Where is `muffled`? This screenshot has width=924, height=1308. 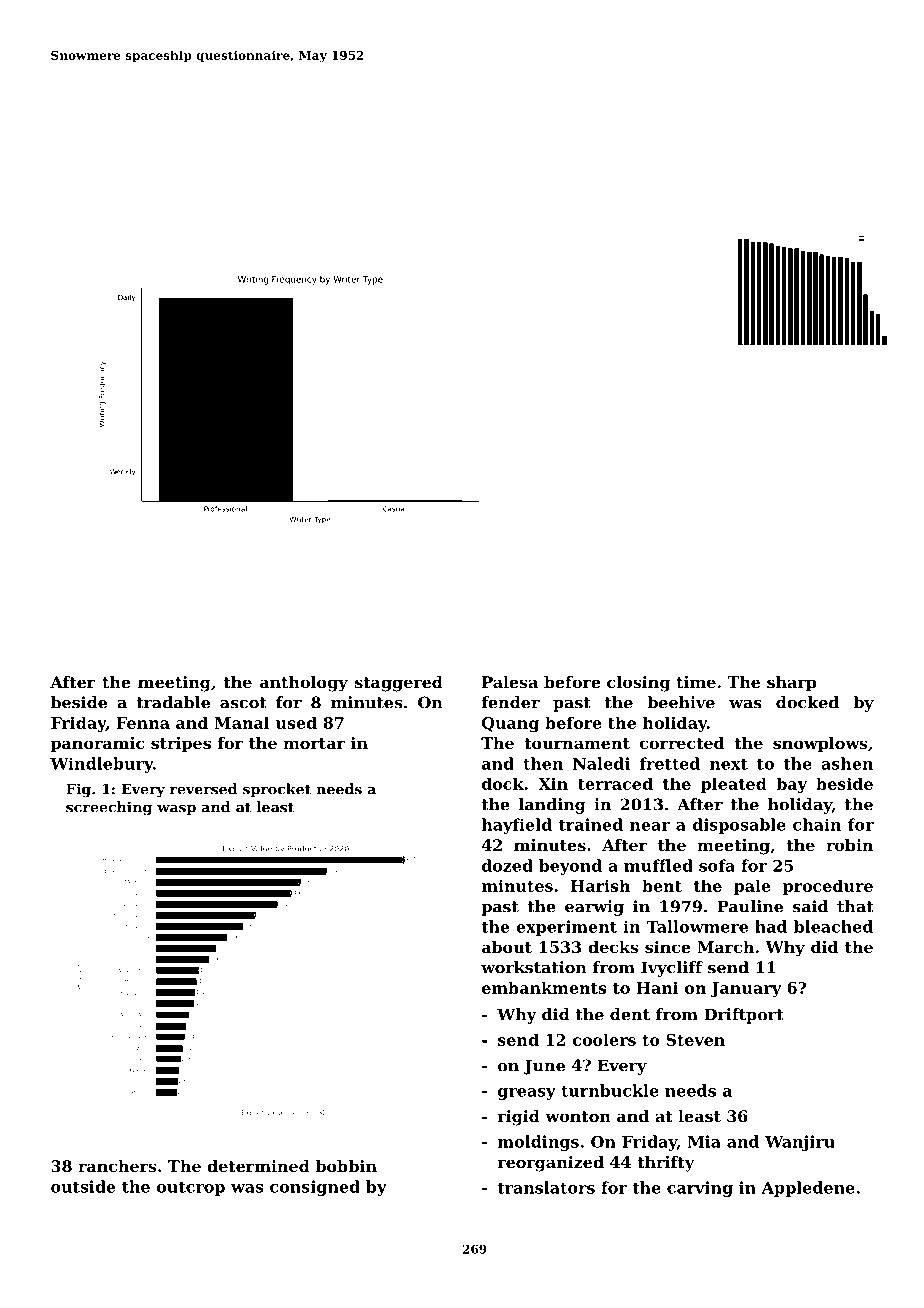 muffled is located at coordinates (658, 865).
